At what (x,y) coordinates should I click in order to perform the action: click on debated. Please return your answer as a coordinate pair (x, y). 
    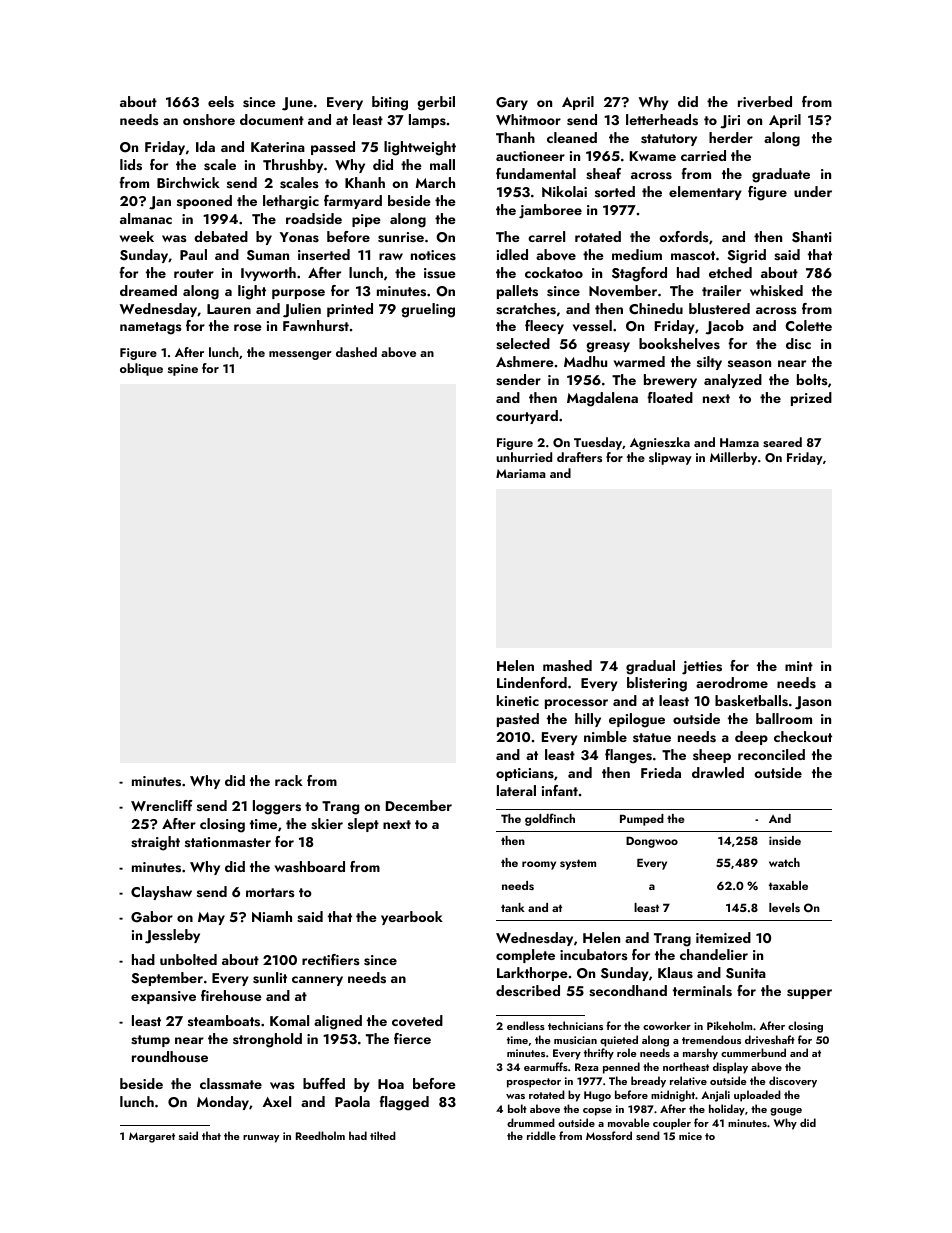
    Looking at the image, I should click on (221, 236).
